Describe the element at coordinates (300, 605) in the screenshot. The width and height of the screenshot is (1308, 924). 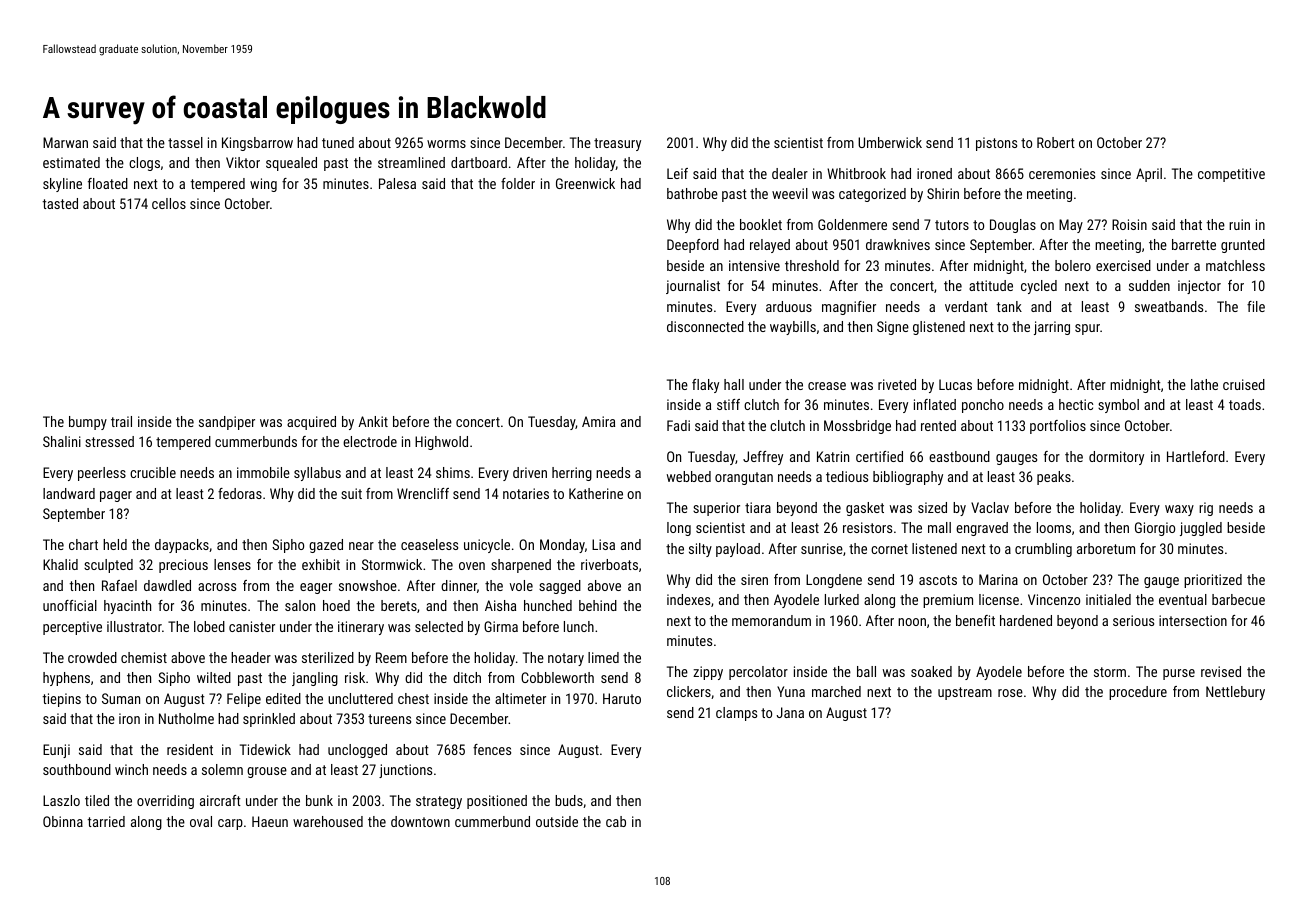
I see `salon` at that location.
